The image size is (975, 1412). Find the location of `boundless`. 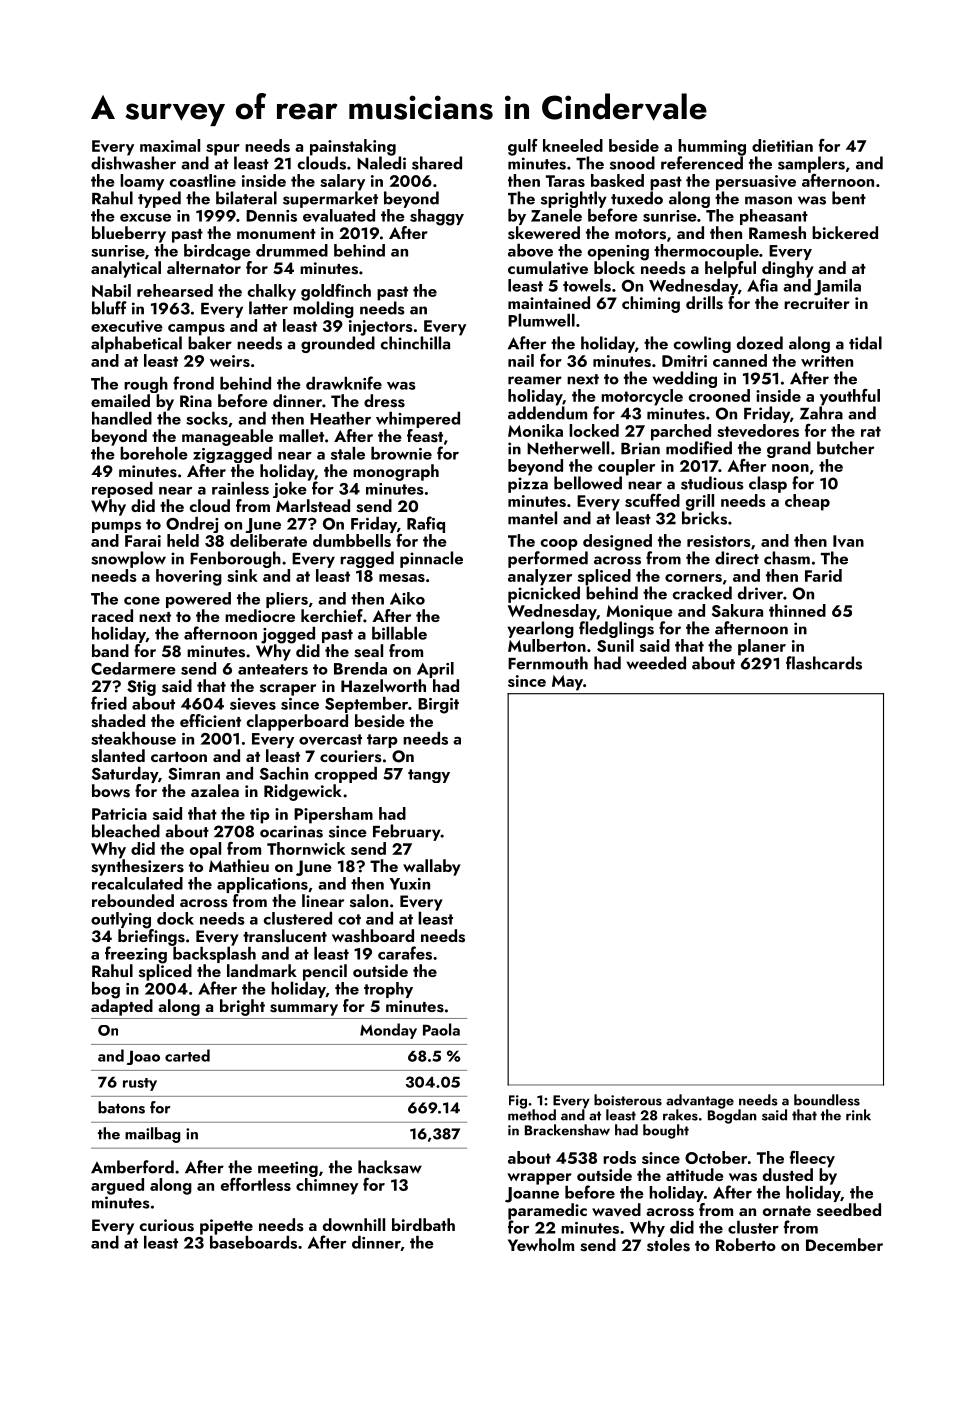

boundless is located at coordinates (827, 1100).
